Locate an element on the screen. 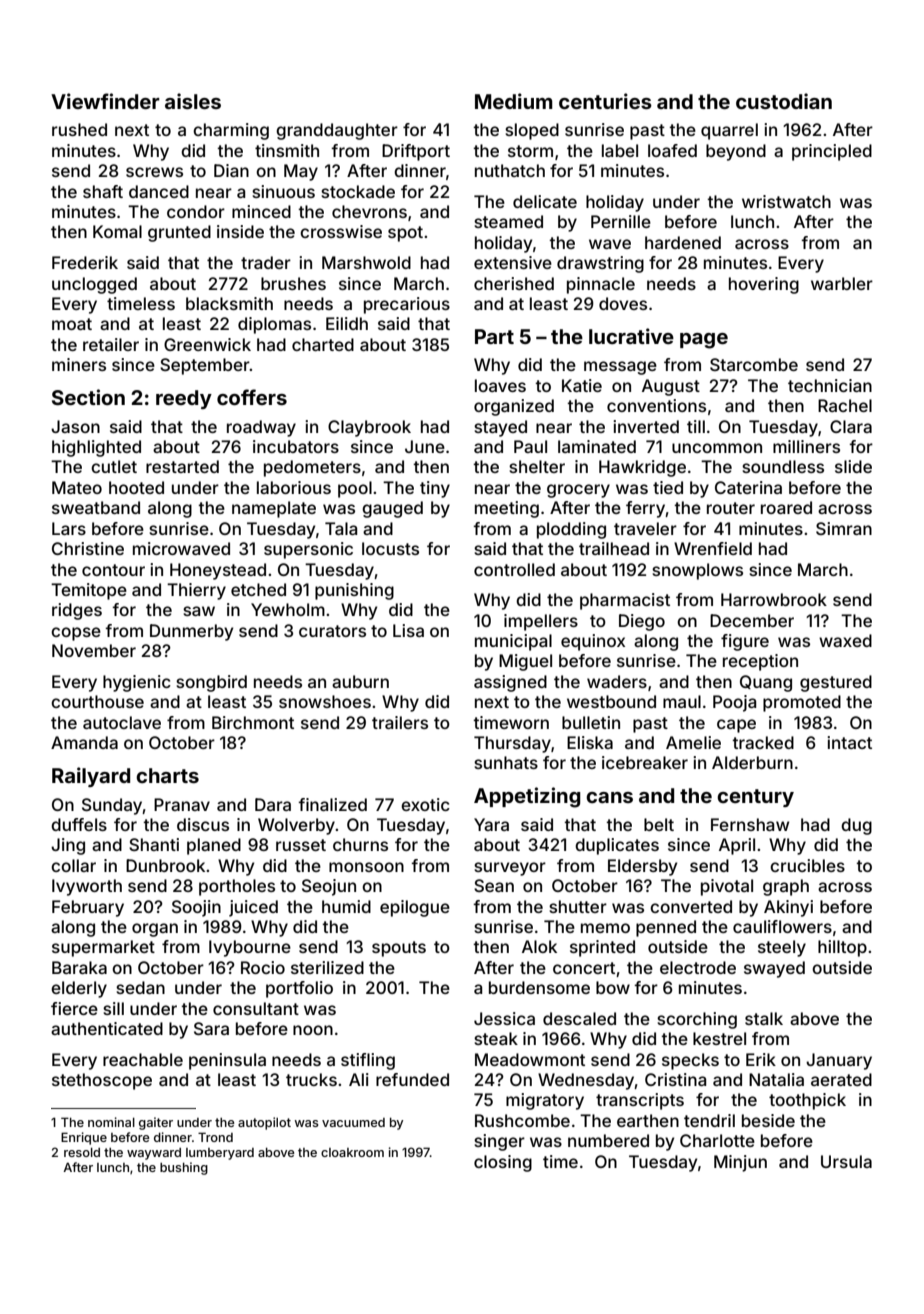 This screenshot has height=1314, width=924. centuries is located at coordinates (605, 101).
